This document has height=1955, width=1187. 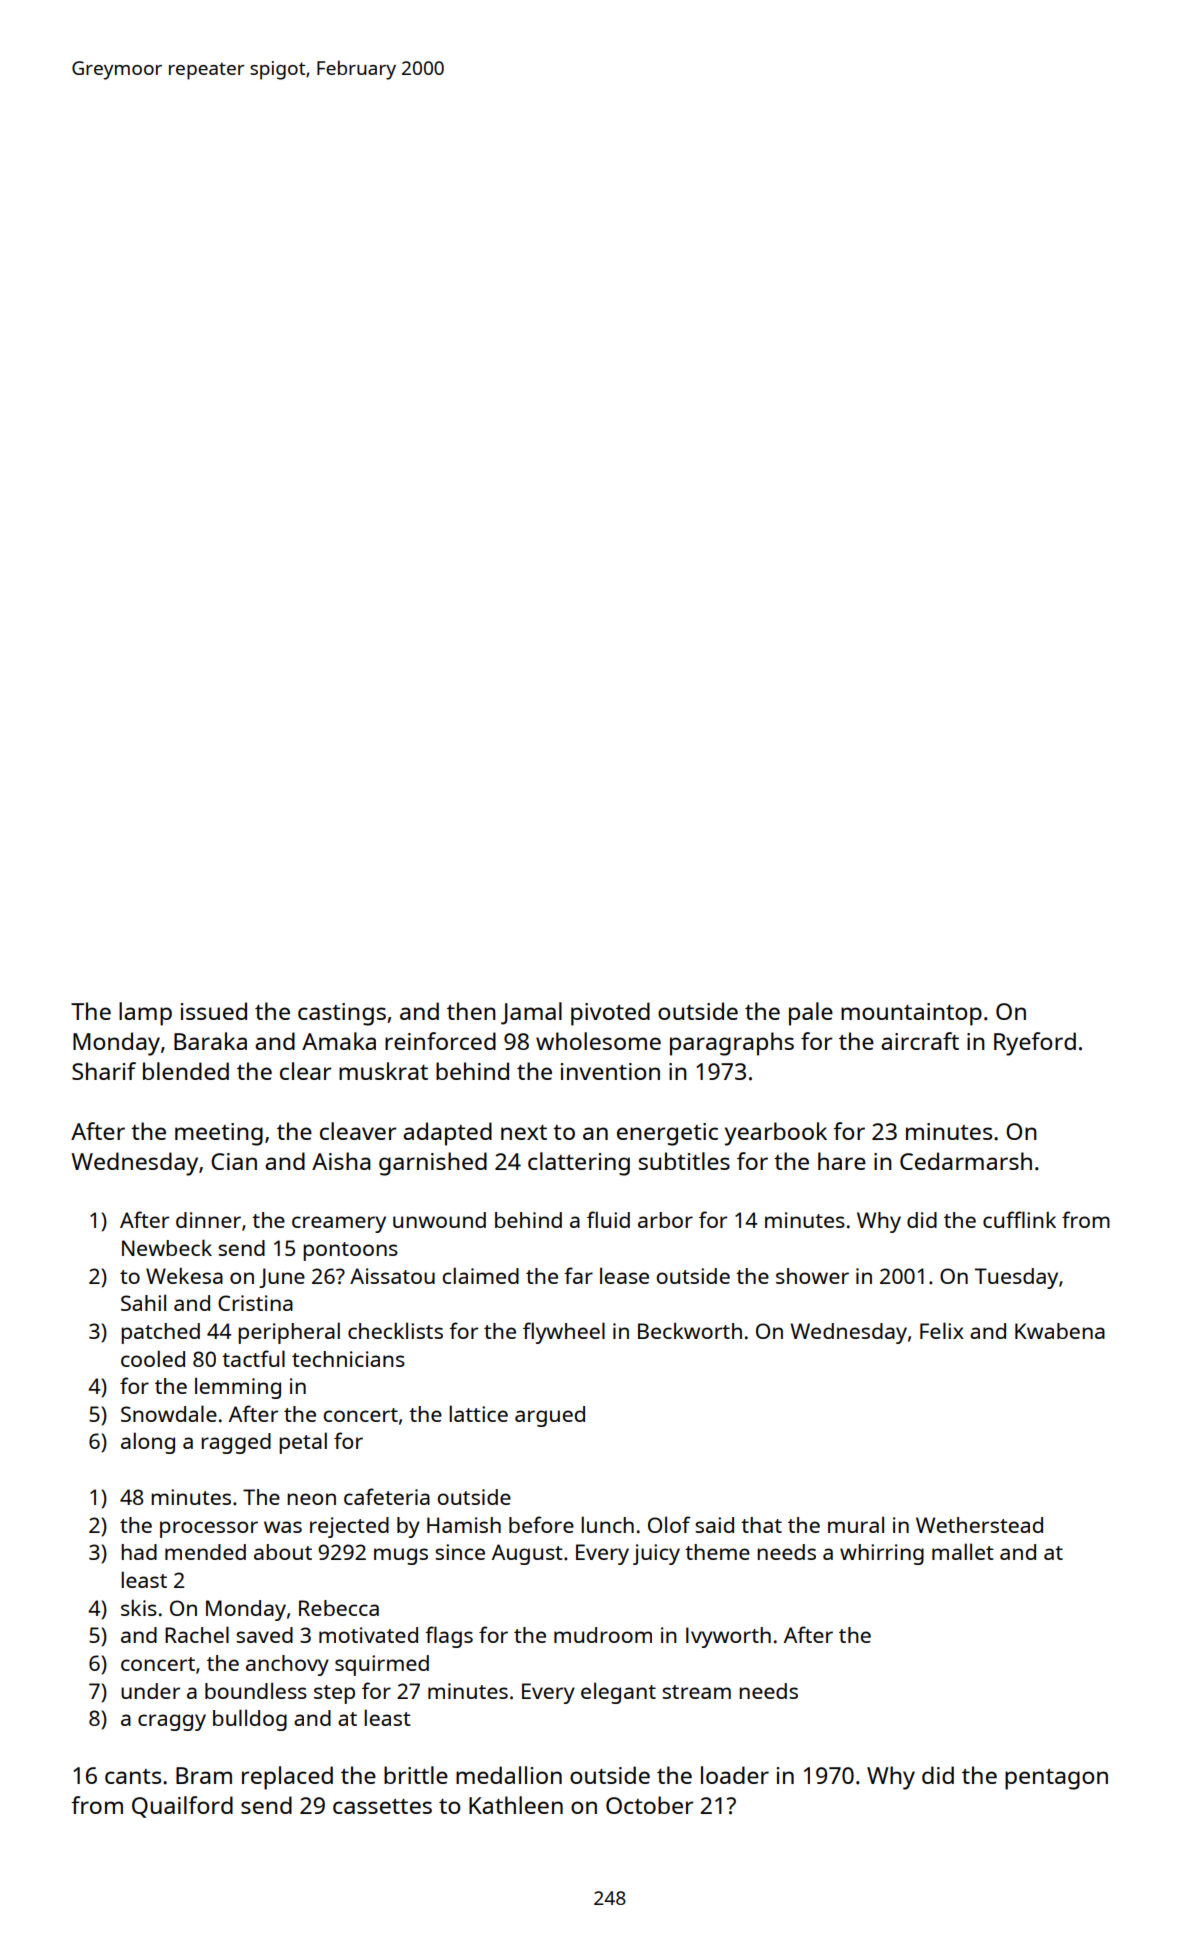 I want to click on elegant, so click(x=618, y=1693).
